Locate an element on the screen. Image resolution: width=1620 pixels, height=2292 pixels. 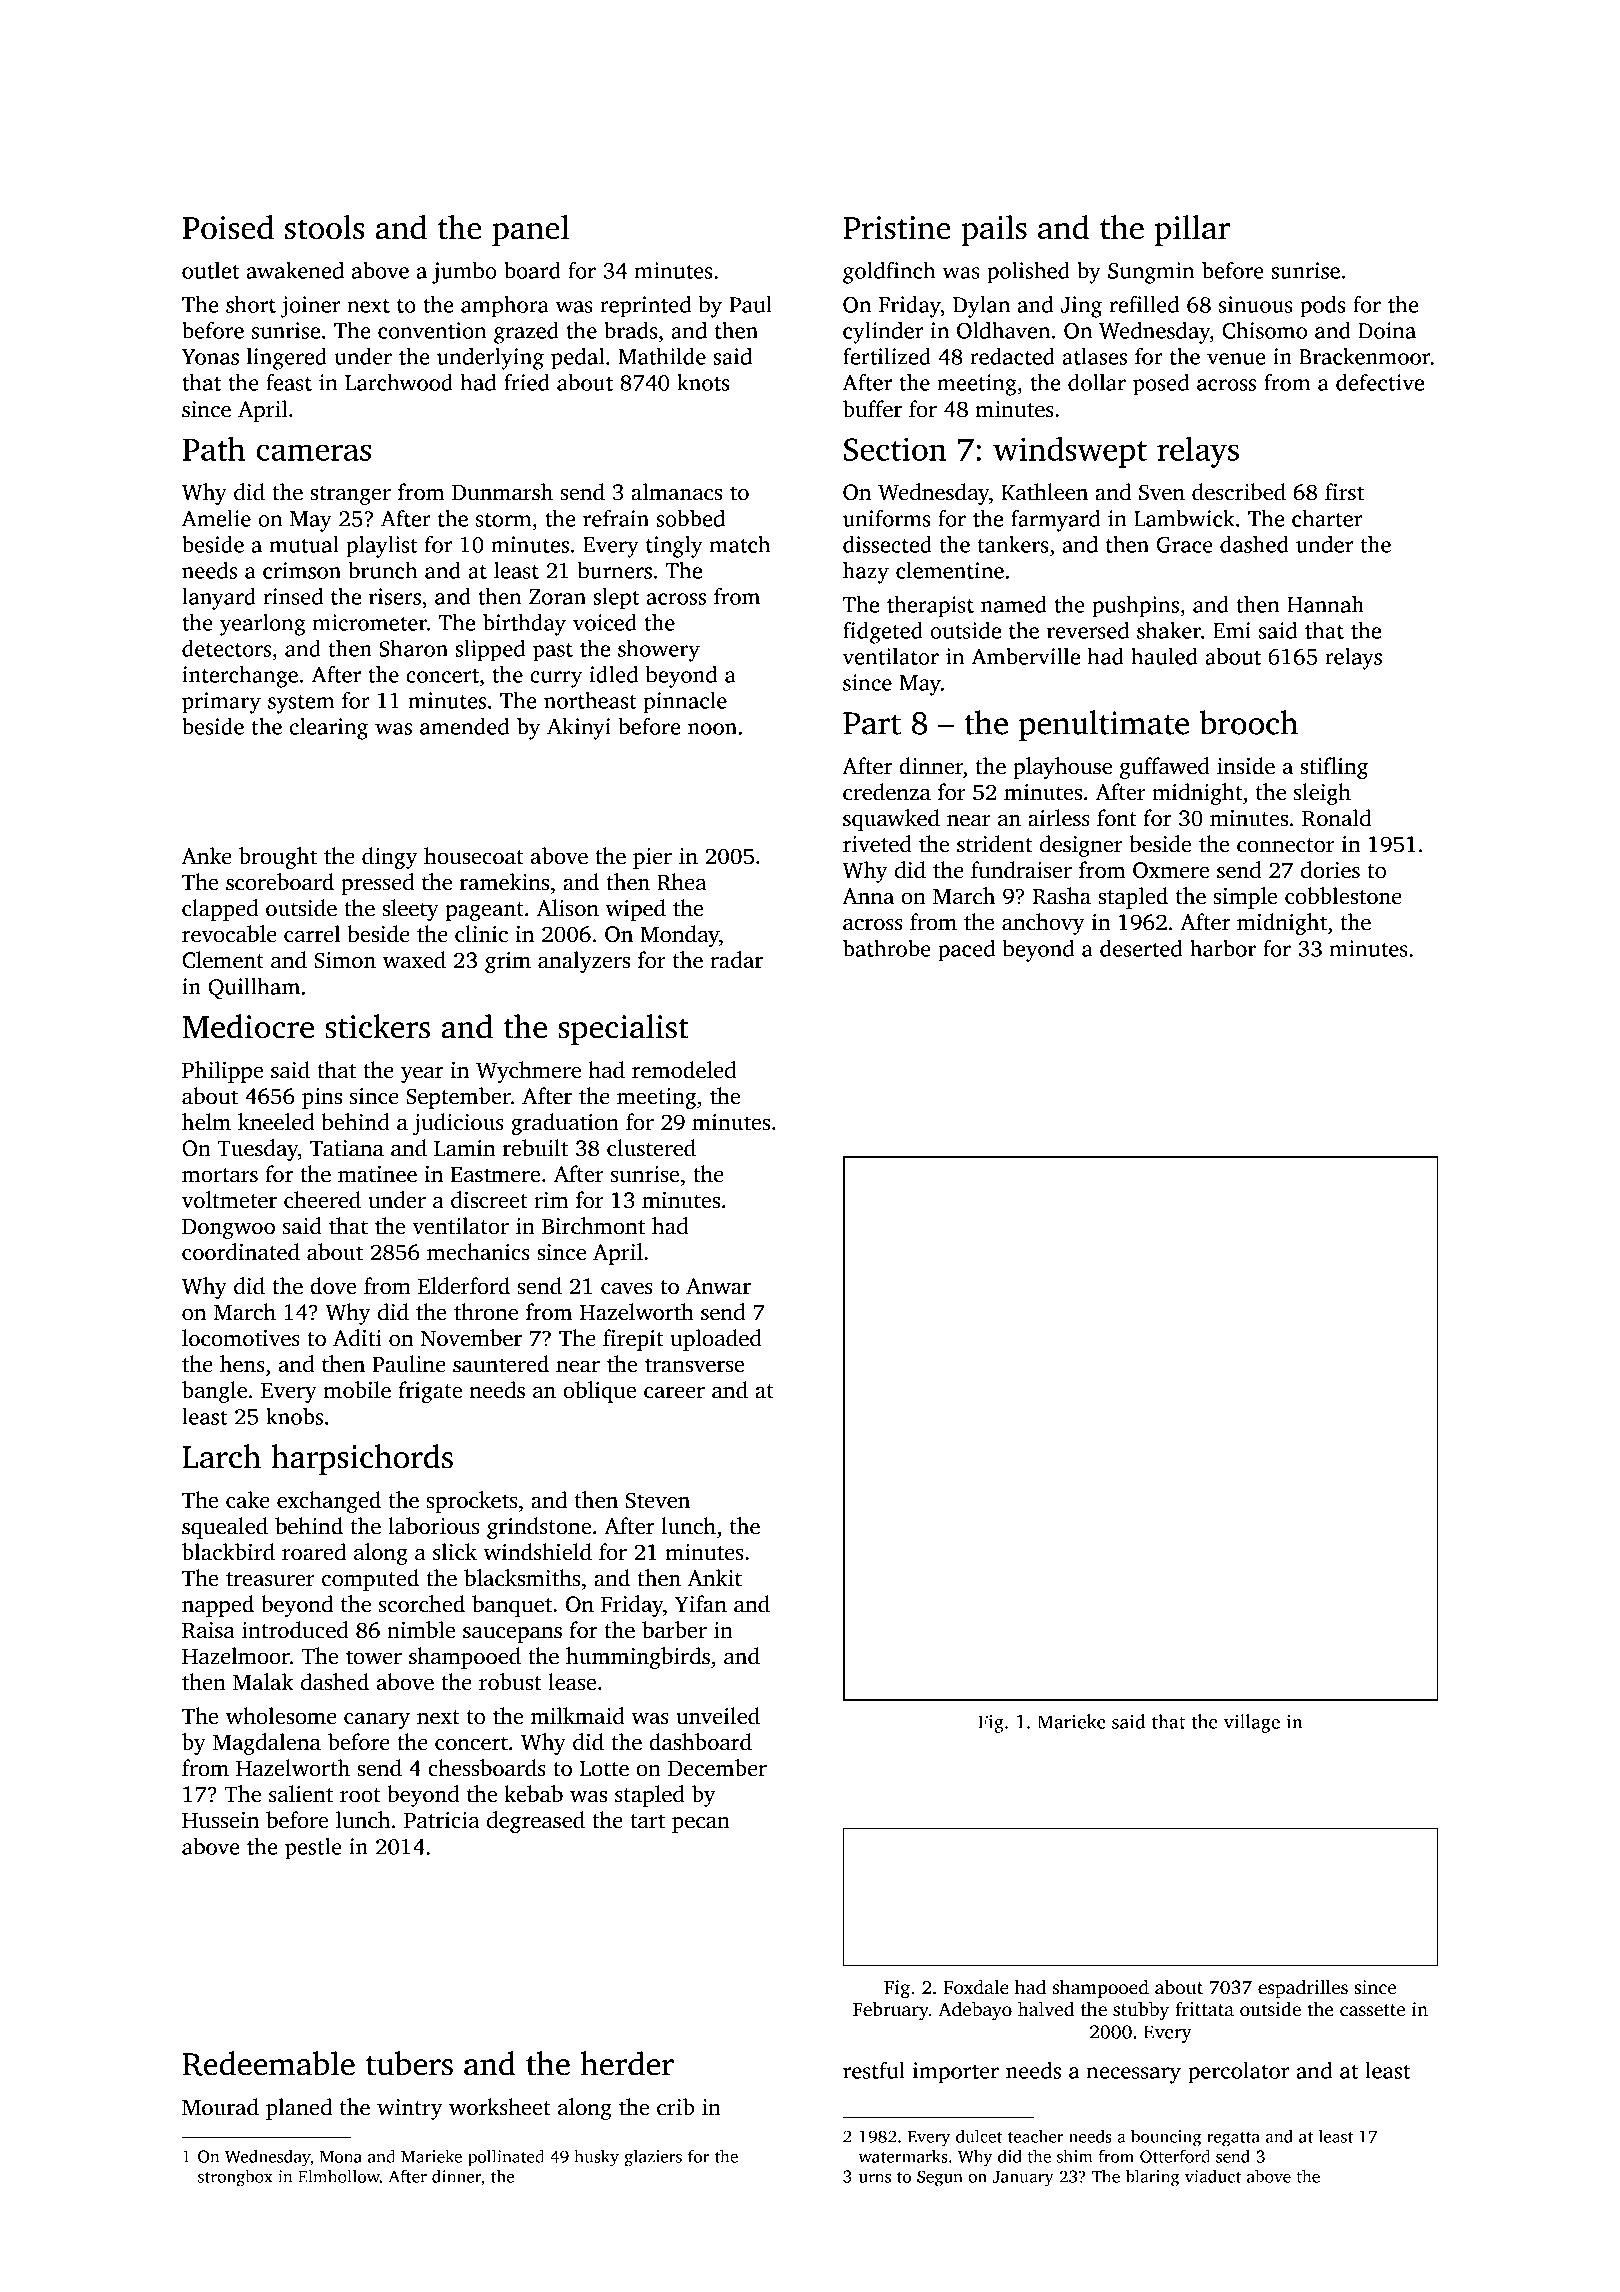
village is located at coordinates (1252, 1723).
